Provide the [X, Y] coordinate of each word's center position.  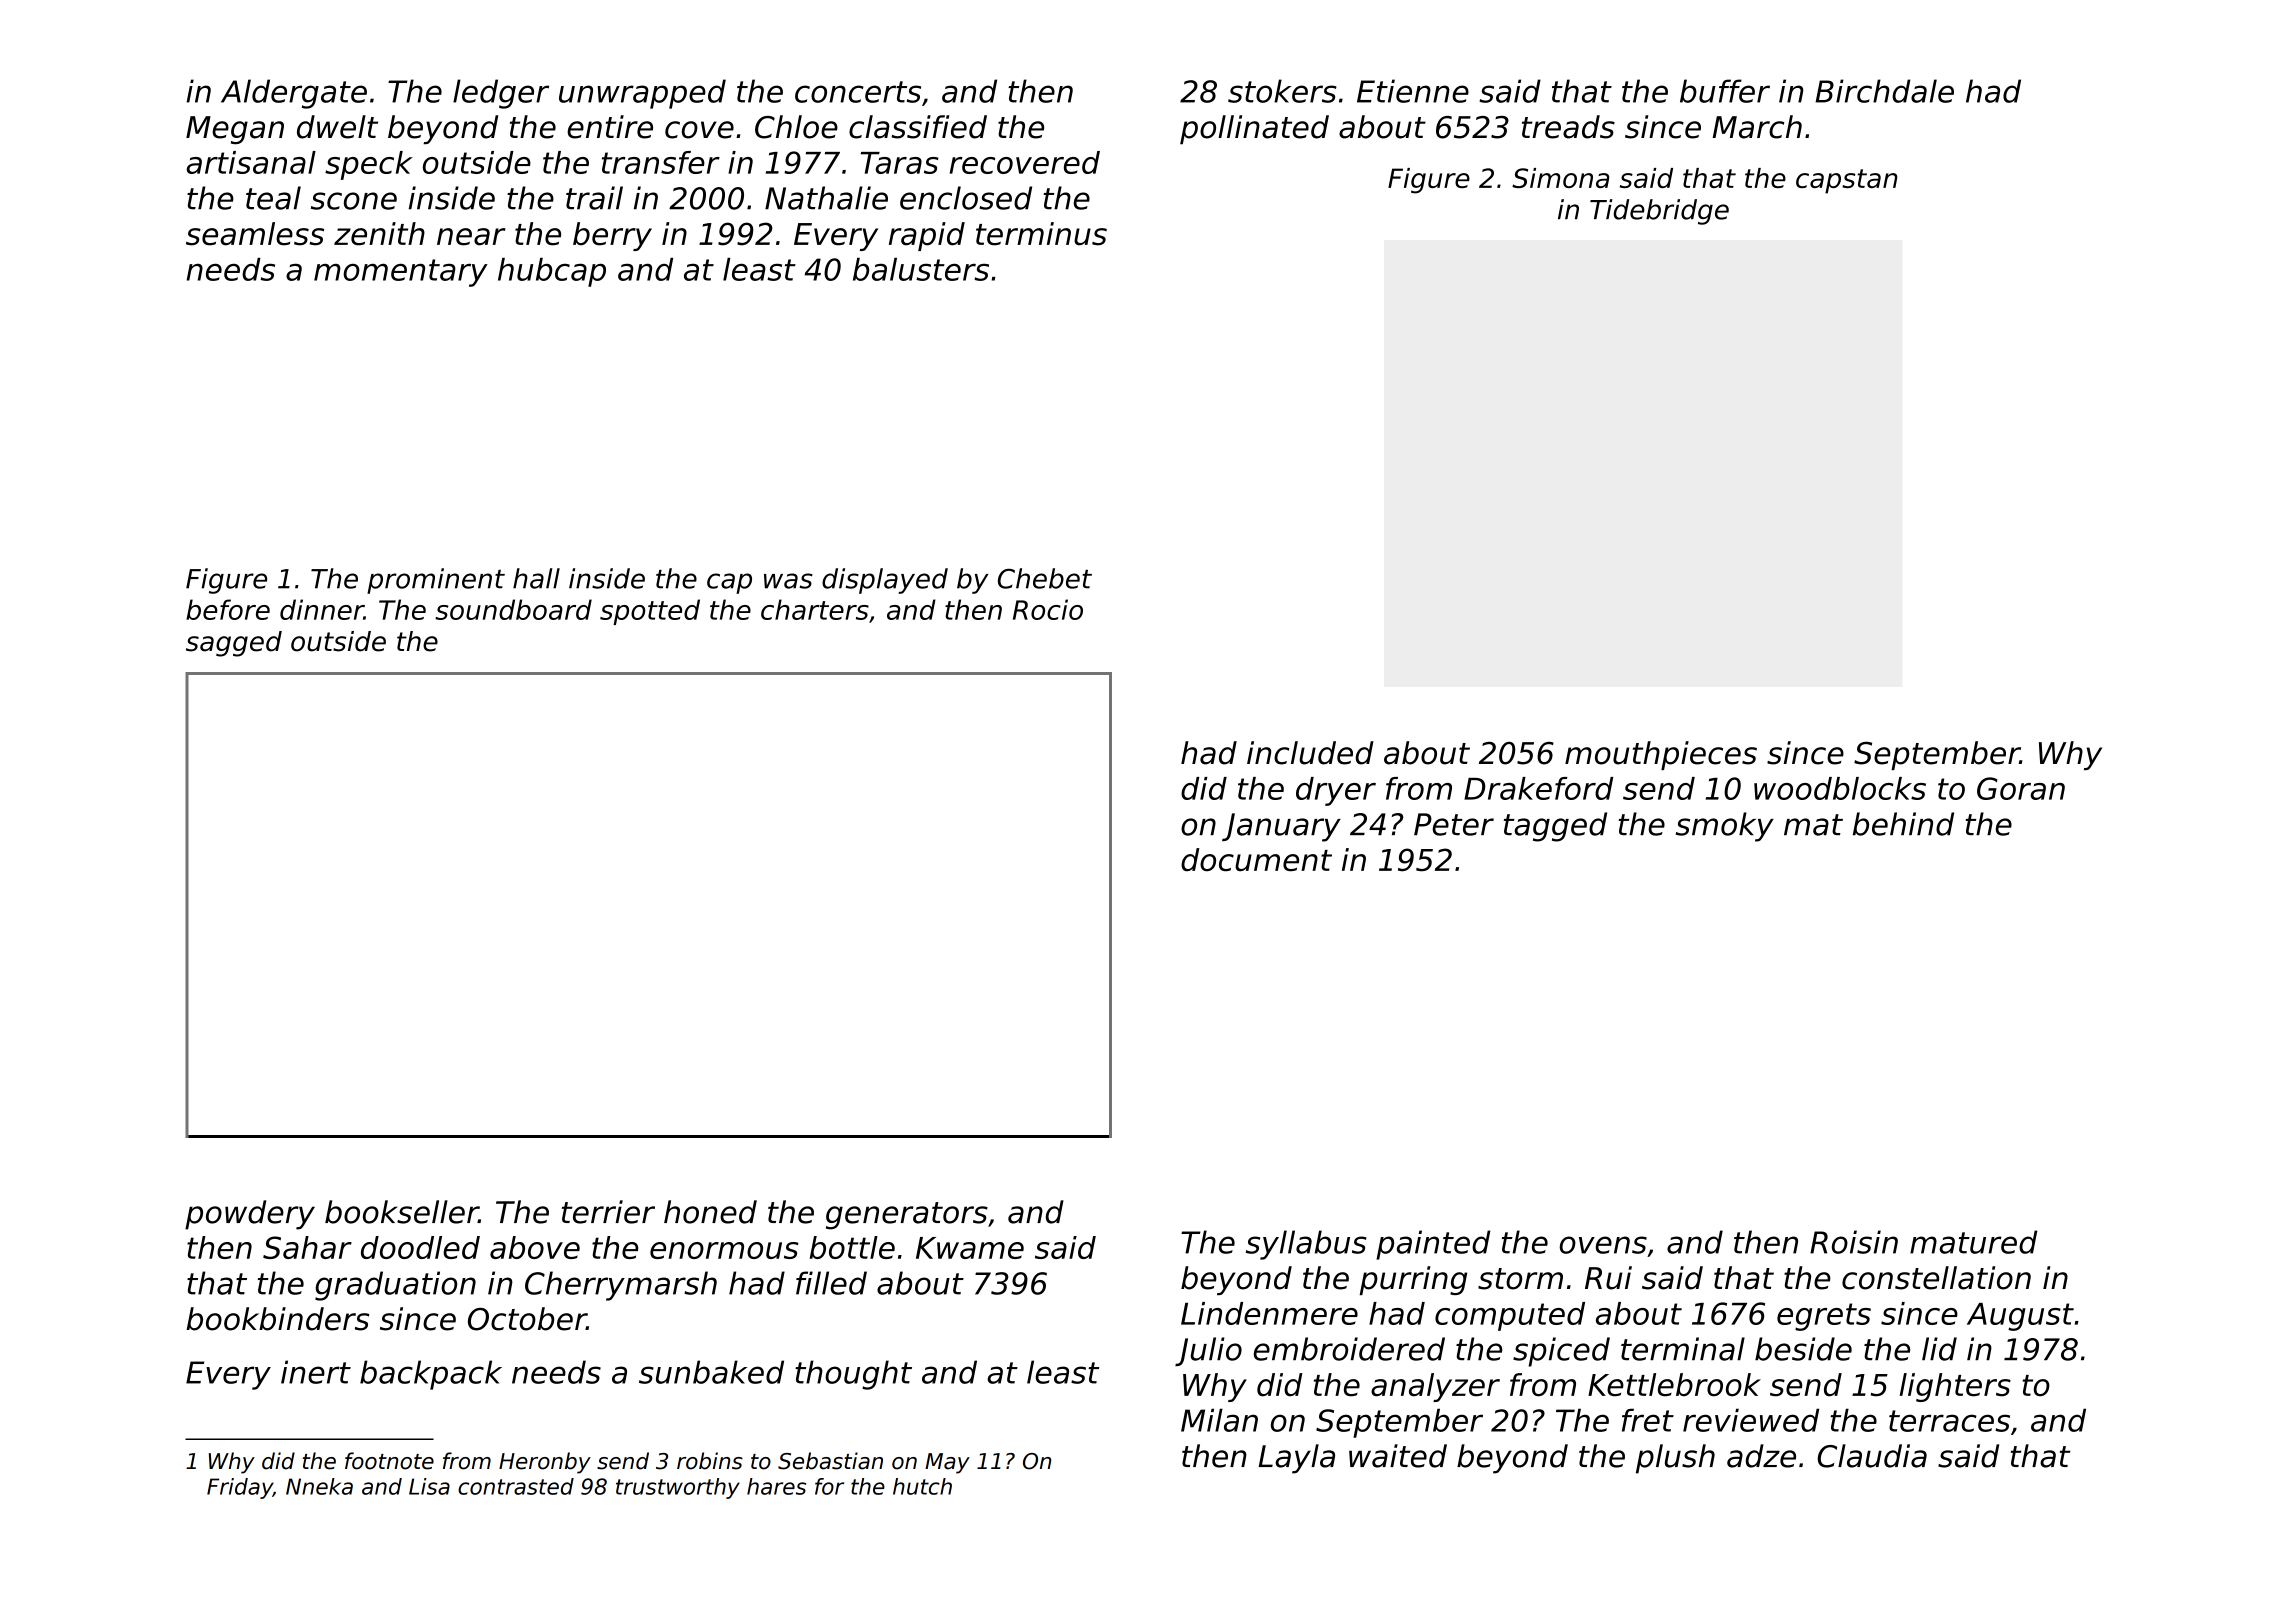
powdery [250, 1215]
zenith [379, 234]
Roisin [1854, 1242]
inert [316, 1372]
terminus [1041, 234]
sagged [234, 644]
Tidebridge [1659, 212]
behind [1903, 824]
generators [907, 1216]
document [1256, 860]
